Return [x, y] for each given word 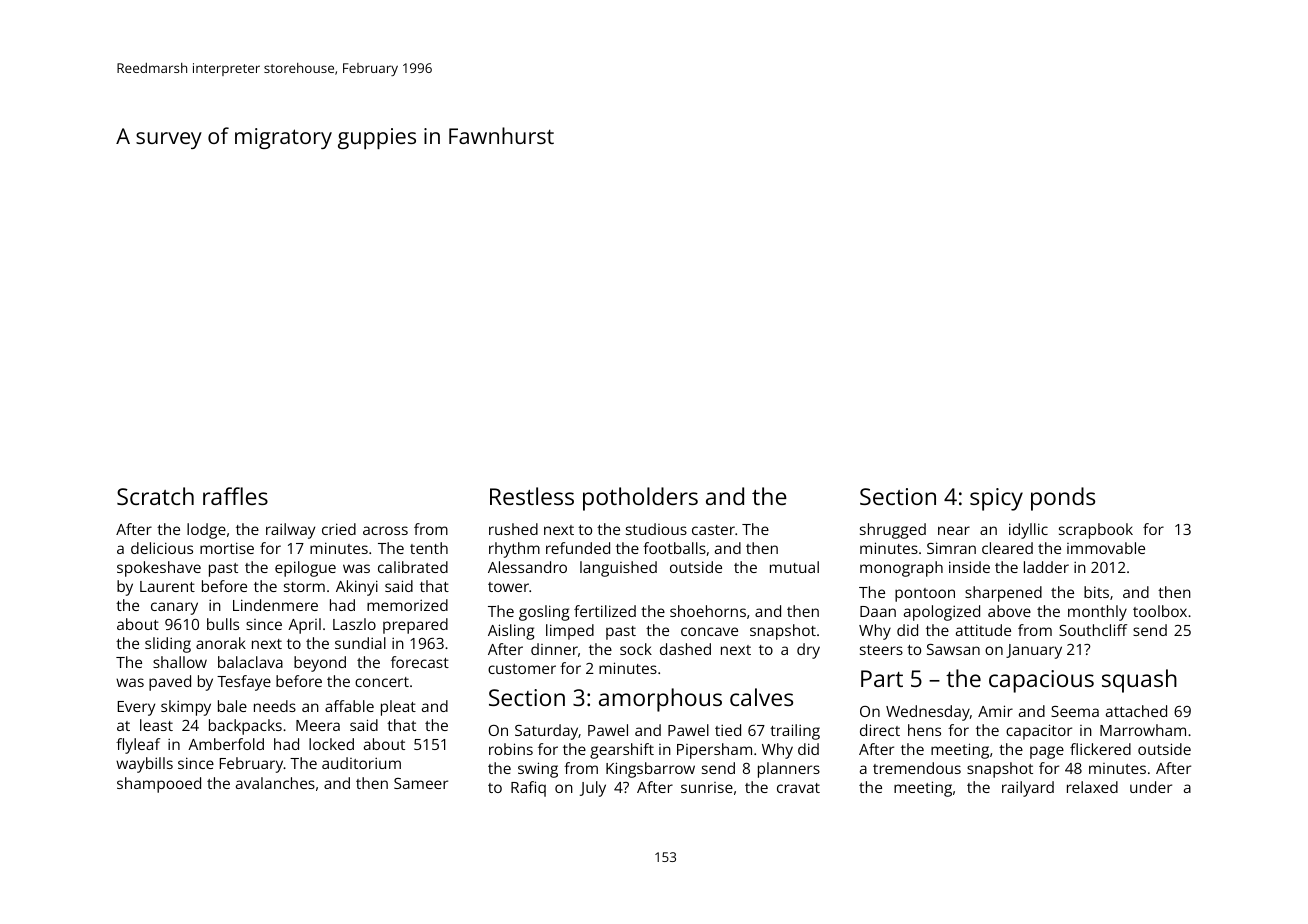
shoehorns [708, 611]
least [156, 725]
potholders [640, 499]
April [304, 626]
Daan [878, 611]
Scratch [155, 496]
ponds [1063, 499]
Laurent [167, 586]
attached [1136, 711]
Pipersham [714, 751]
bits [1096, 592]
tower [508, 587]
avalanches [275, 783]
